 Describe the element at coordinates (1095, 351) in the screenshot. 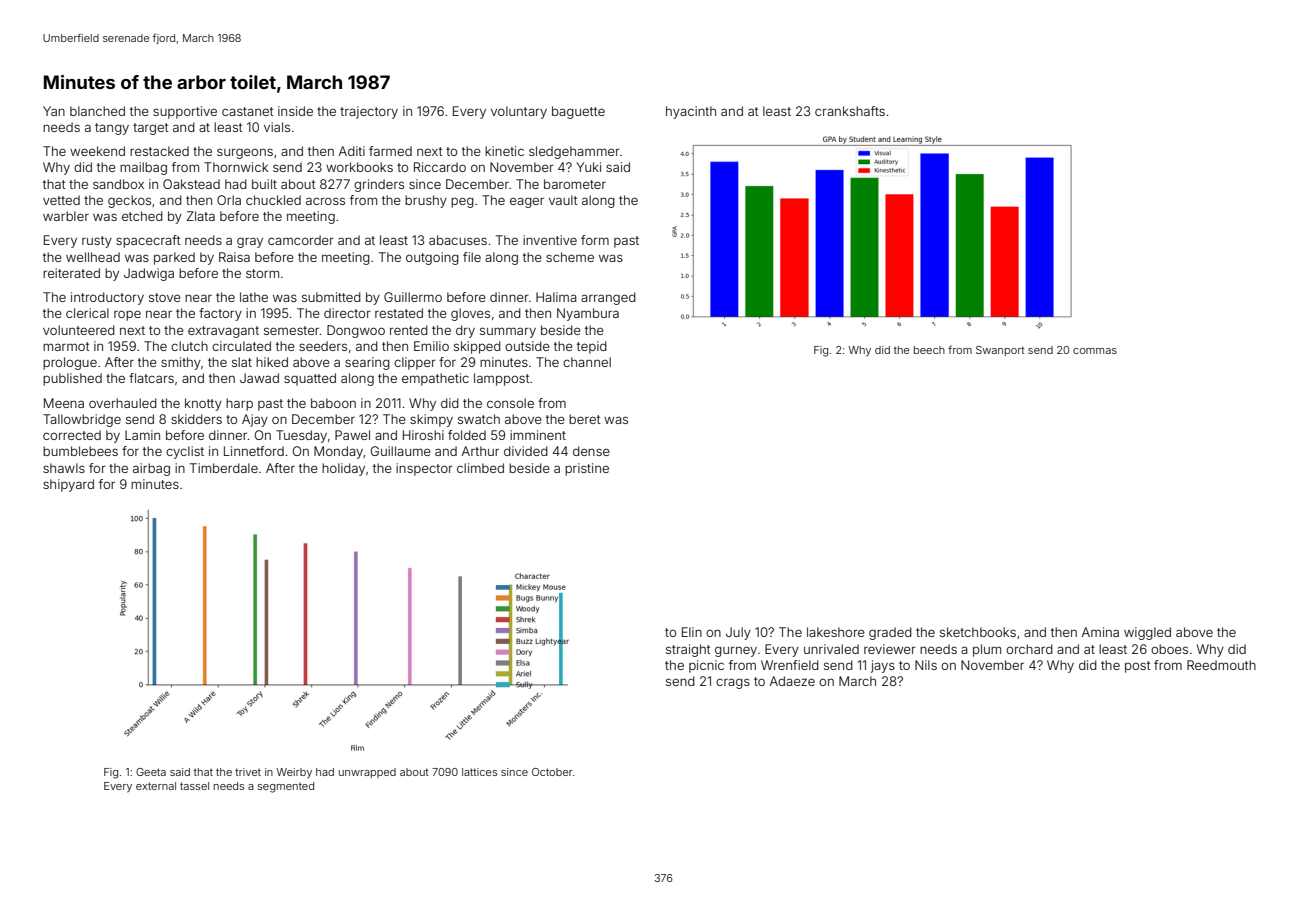

I see `commas` at that location.
